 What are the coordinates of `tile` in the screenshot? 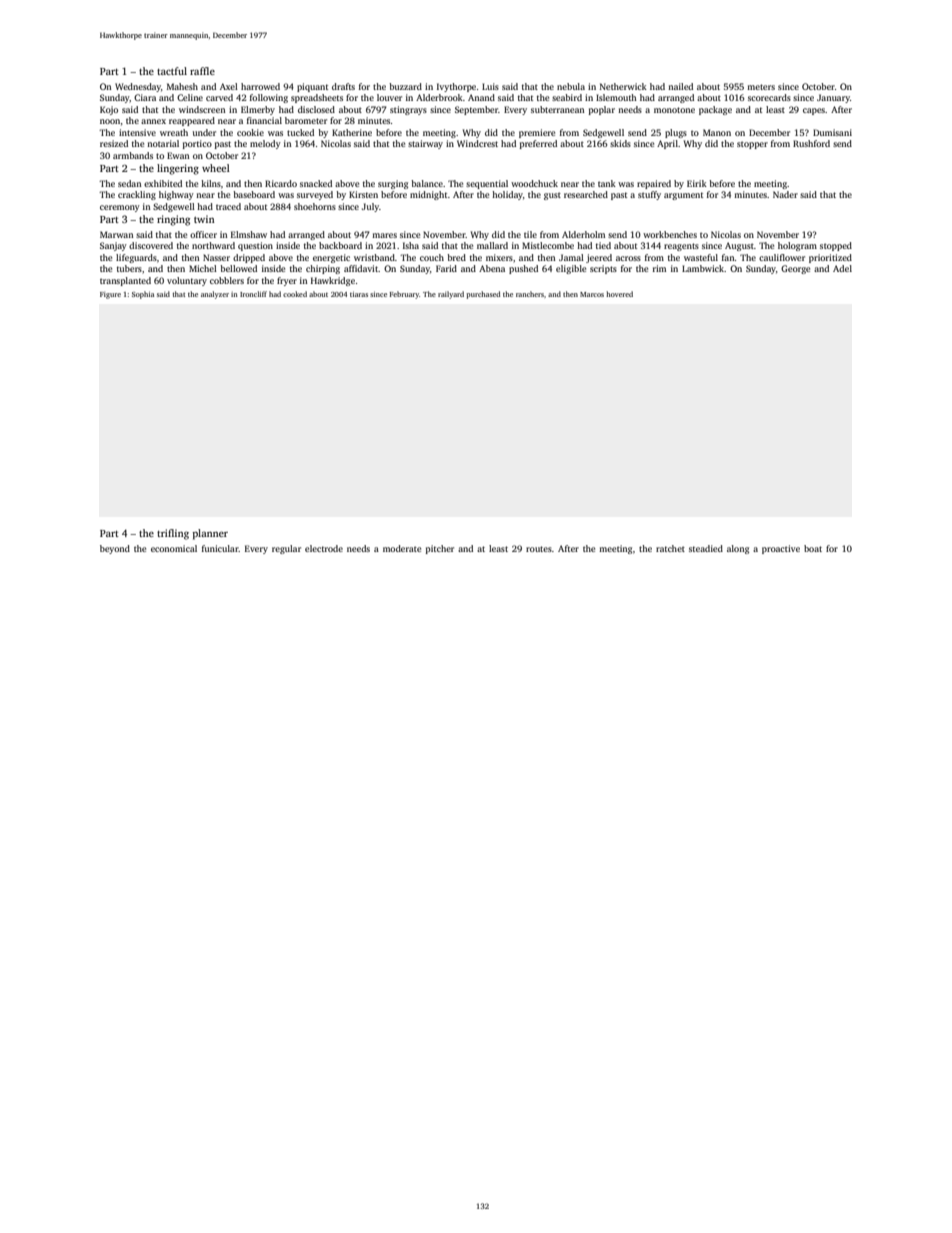 It's located at (530, 234).
